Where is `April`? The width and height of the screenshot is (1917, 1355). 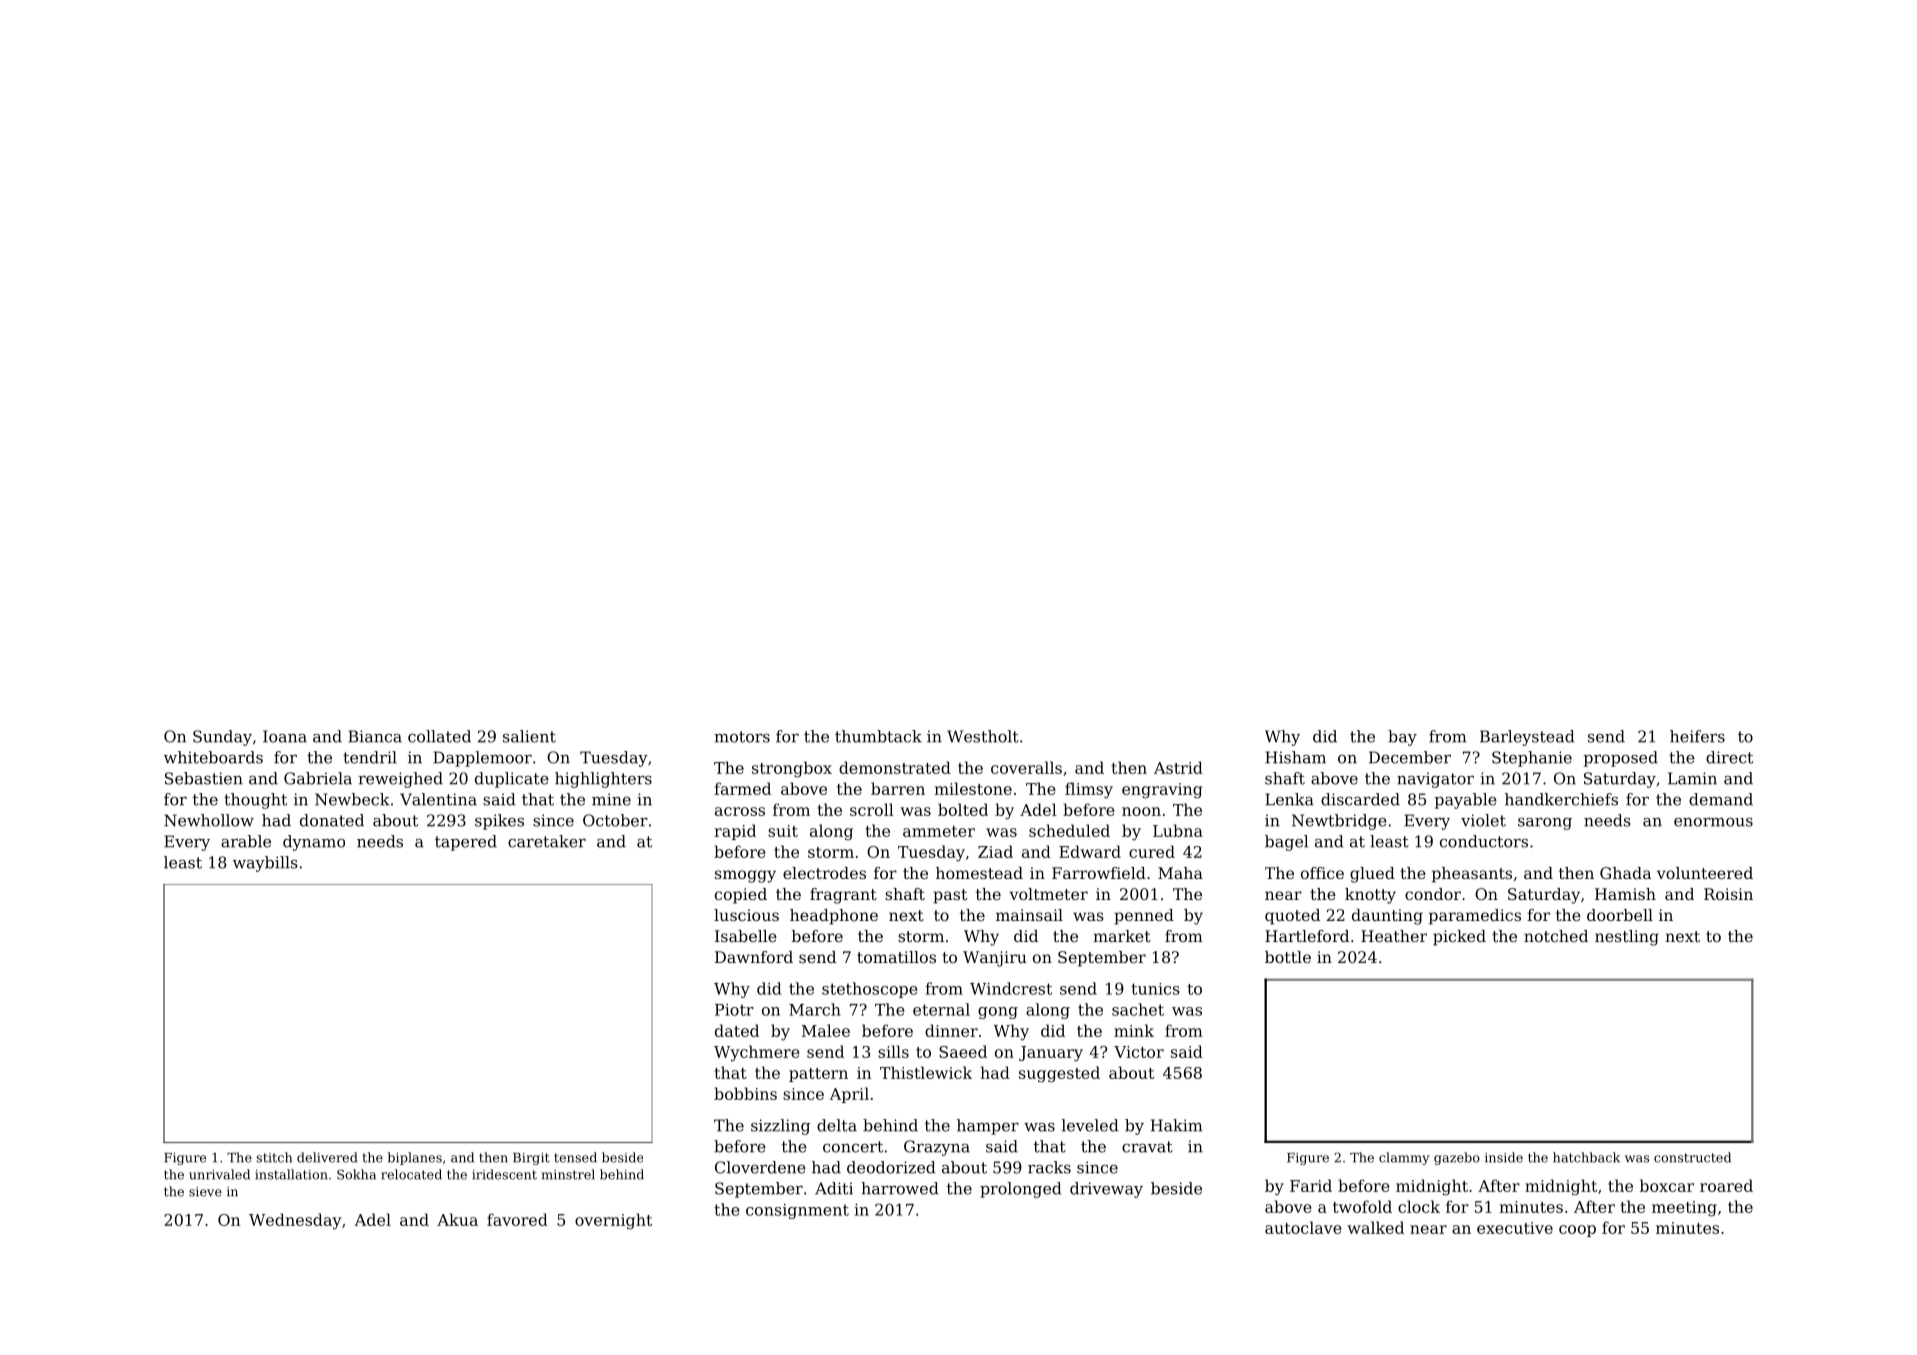 April is located at coordinates (849, 1095).
